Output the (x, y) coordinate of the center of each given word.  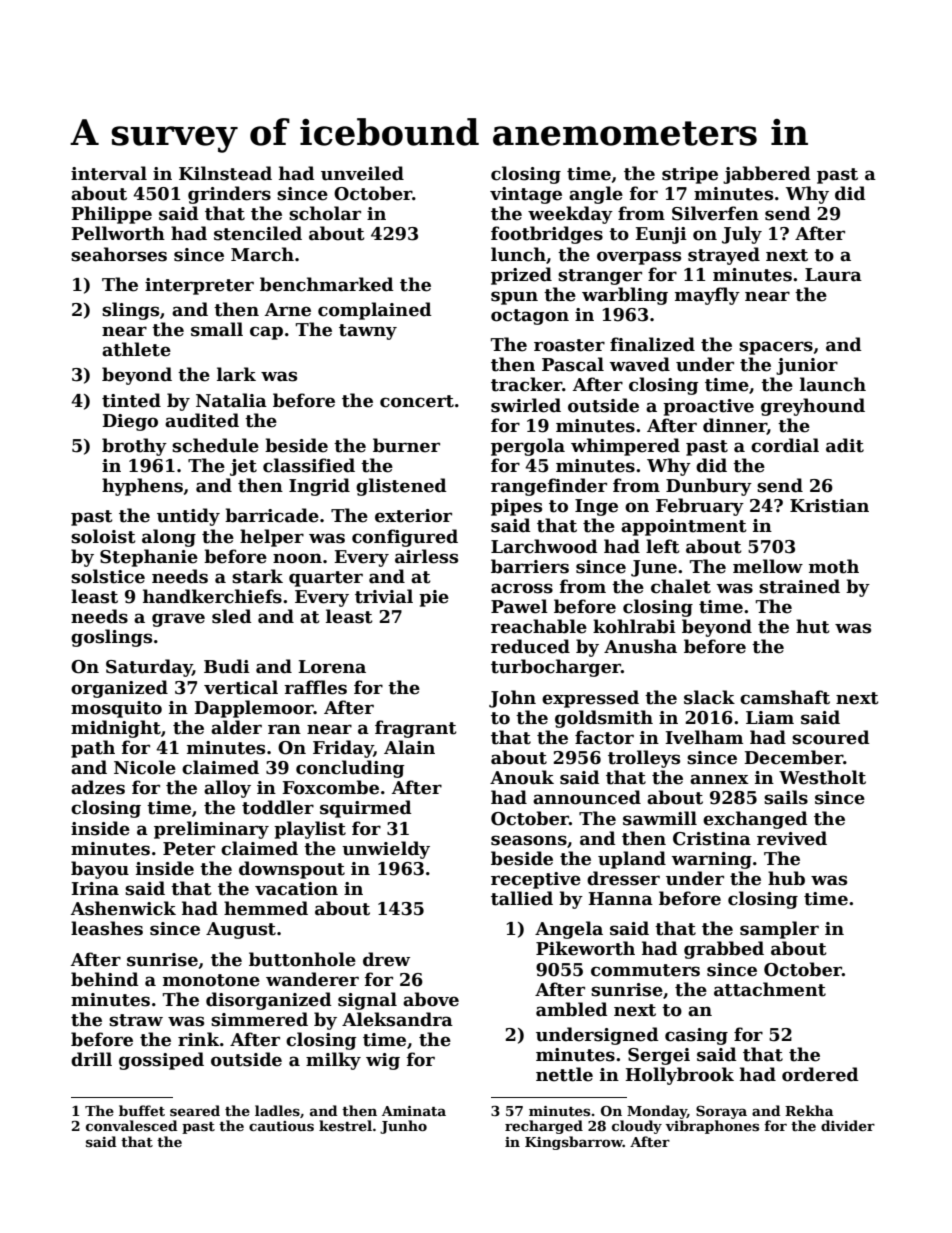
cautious (281, 1126)
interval (109, 173)
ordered (820, 1074)
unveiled (362, 173)
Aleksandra (397, 1019)
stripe (690, 175)
